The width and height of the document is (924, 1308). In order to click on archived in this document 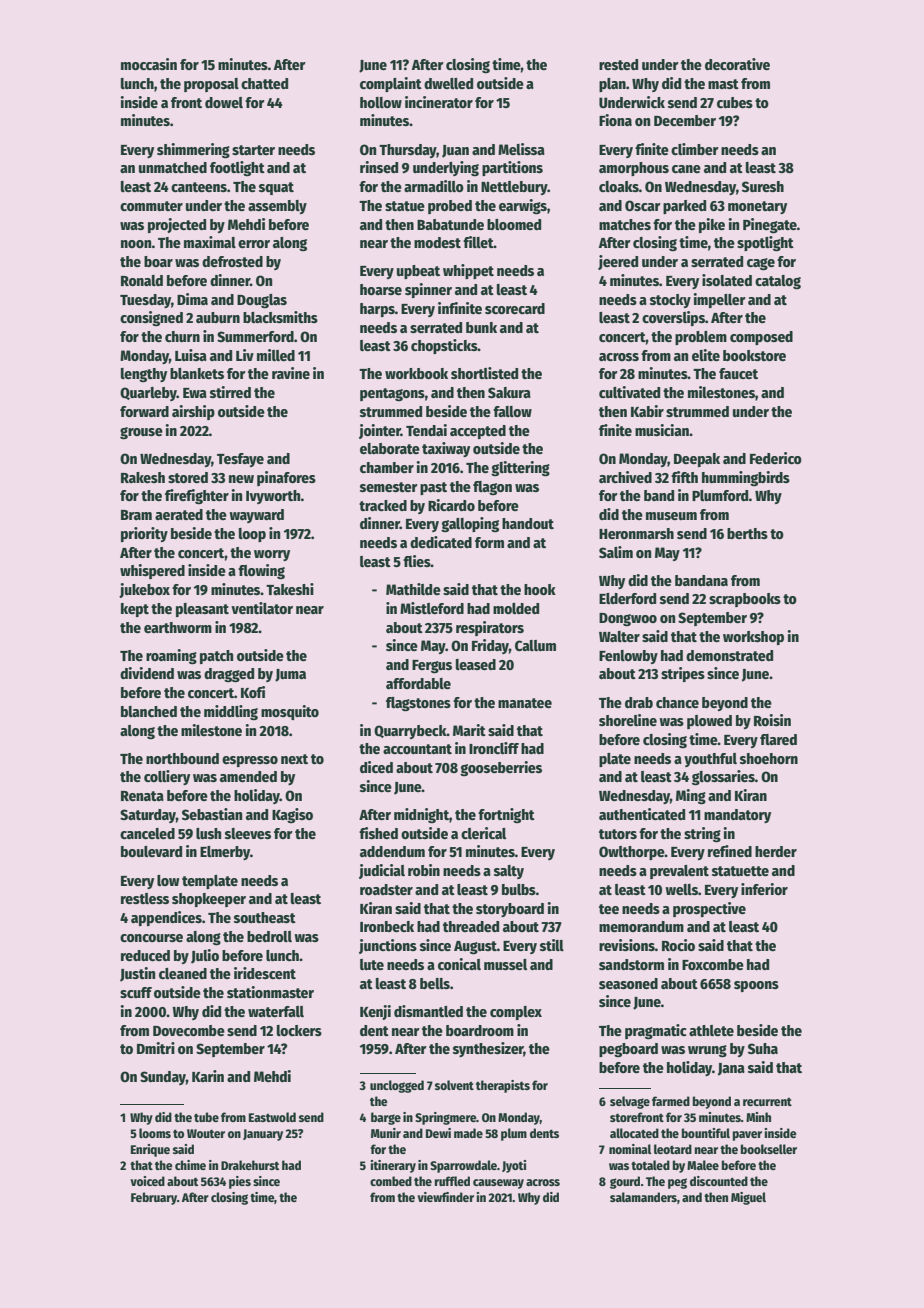, I will do `click(625, 477)`.
